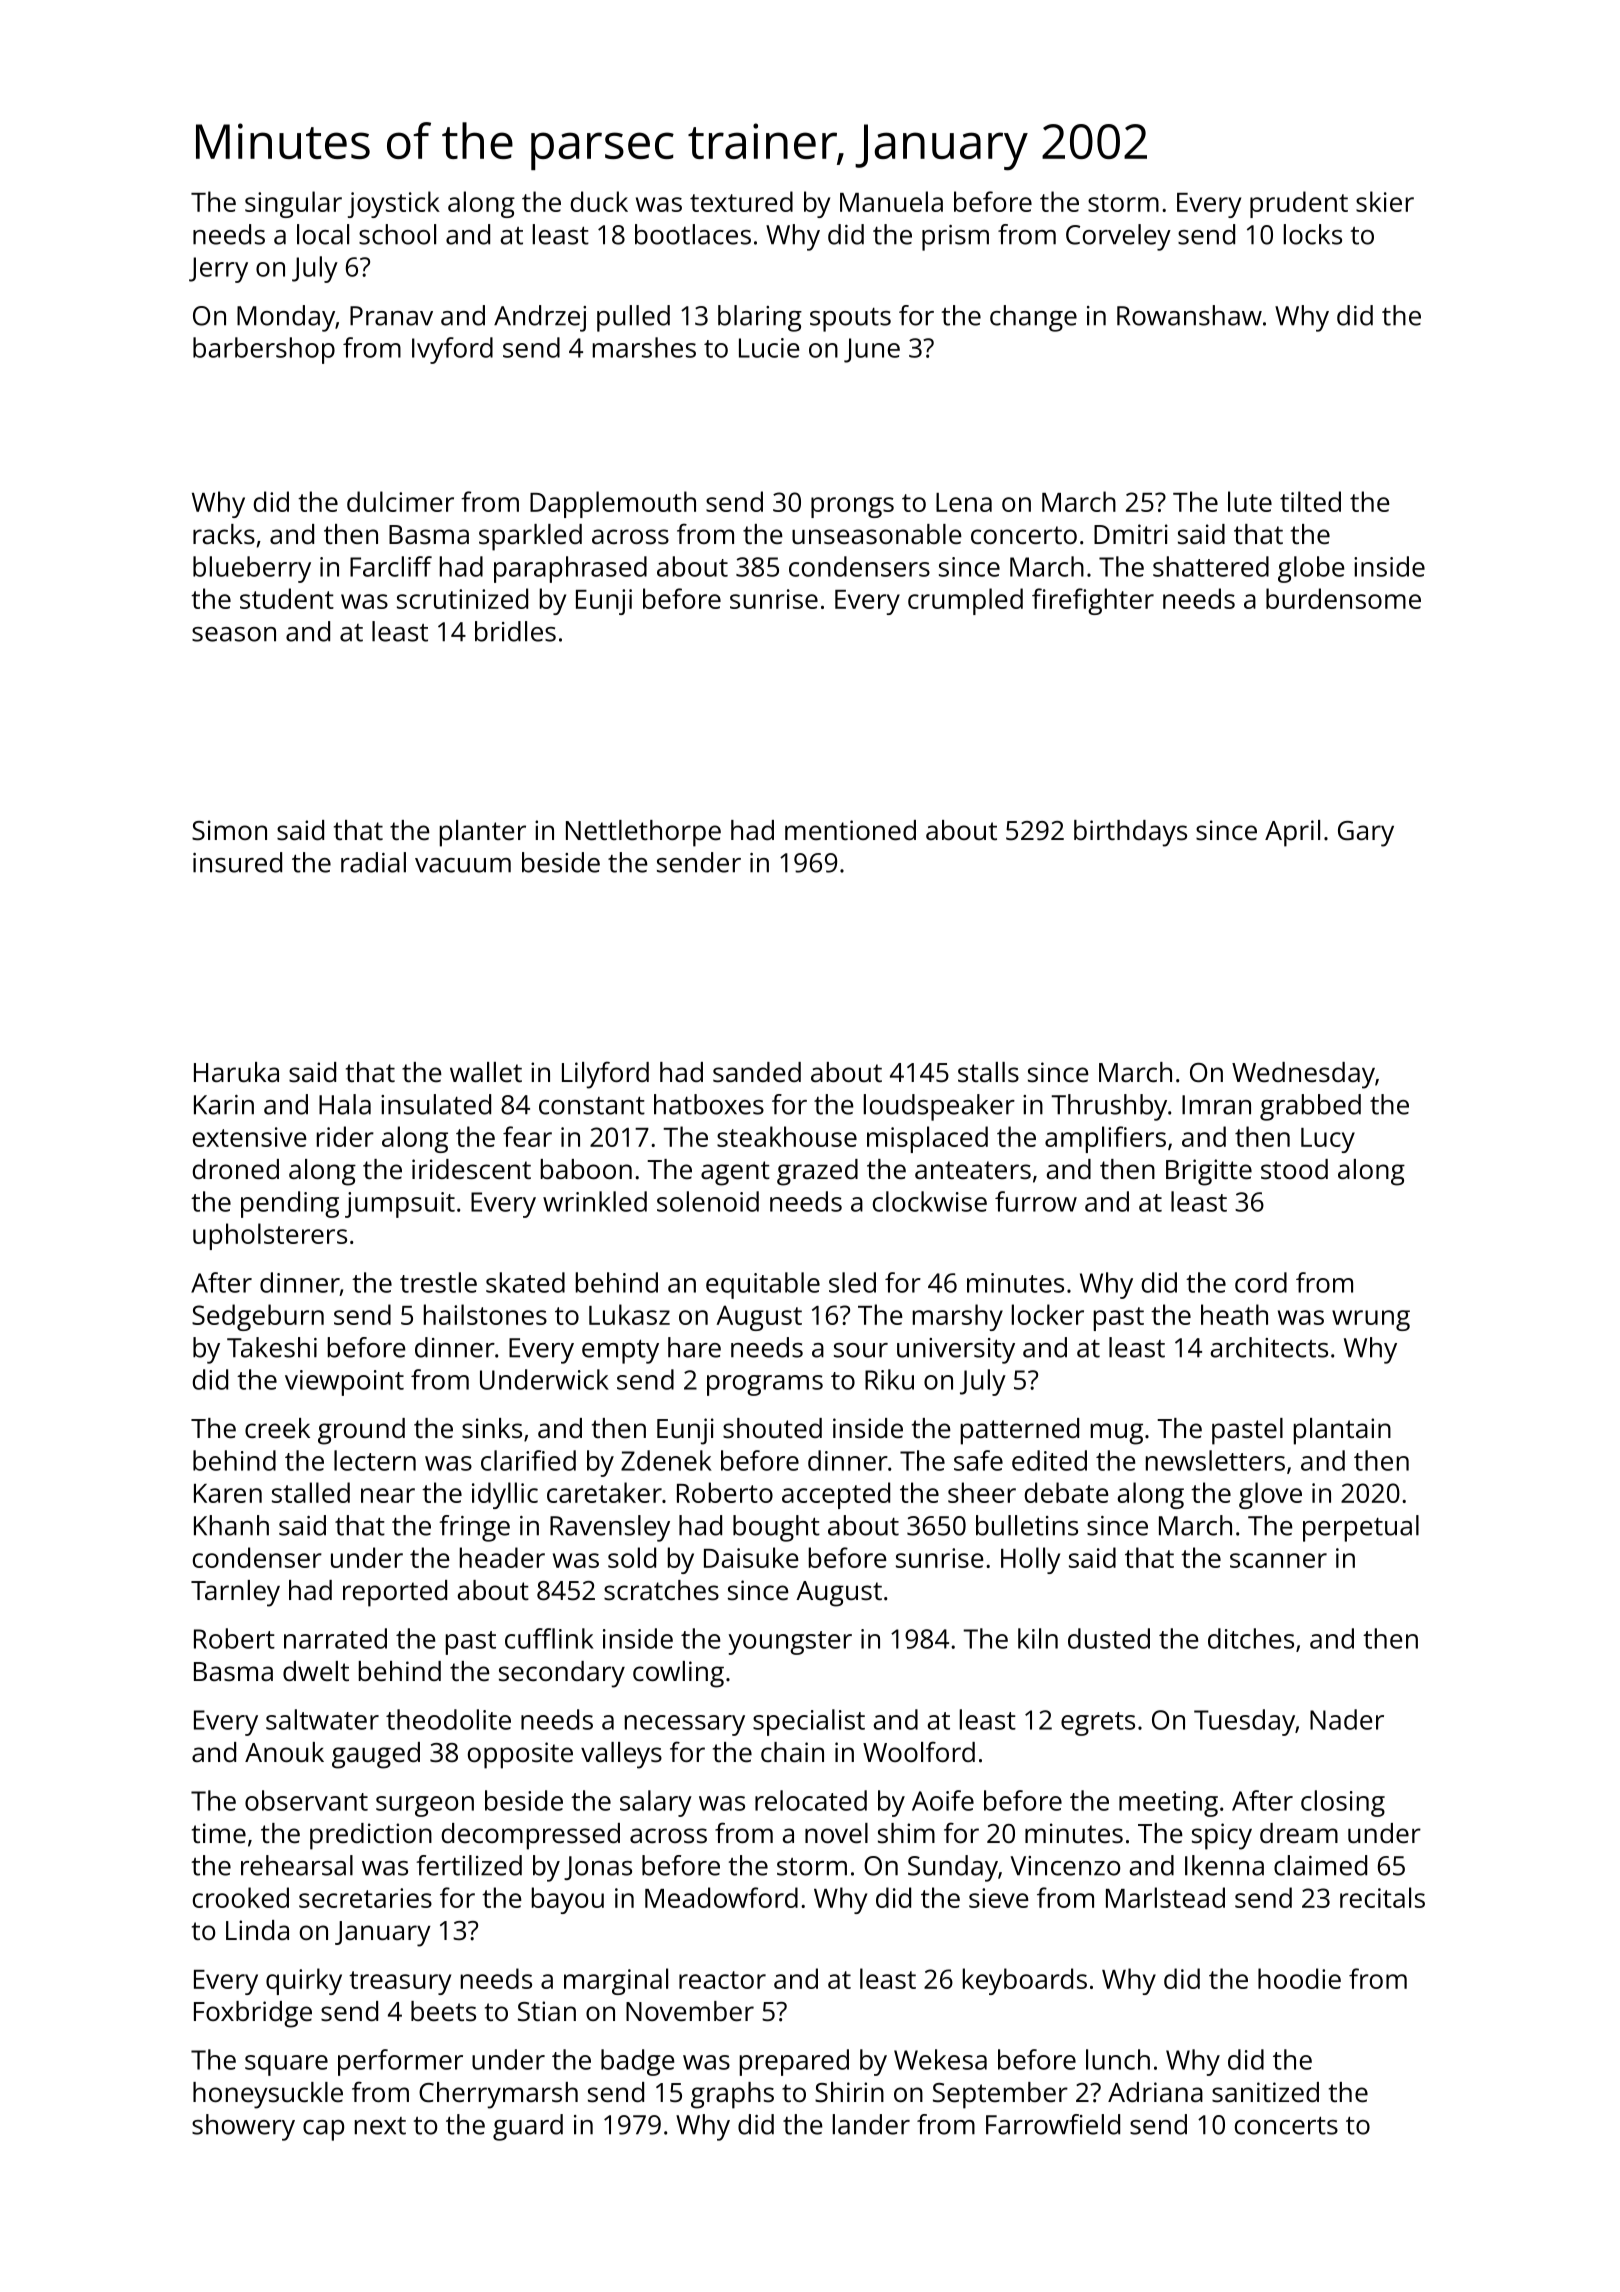  I want to click on birthdays, so click(1130, 833).
